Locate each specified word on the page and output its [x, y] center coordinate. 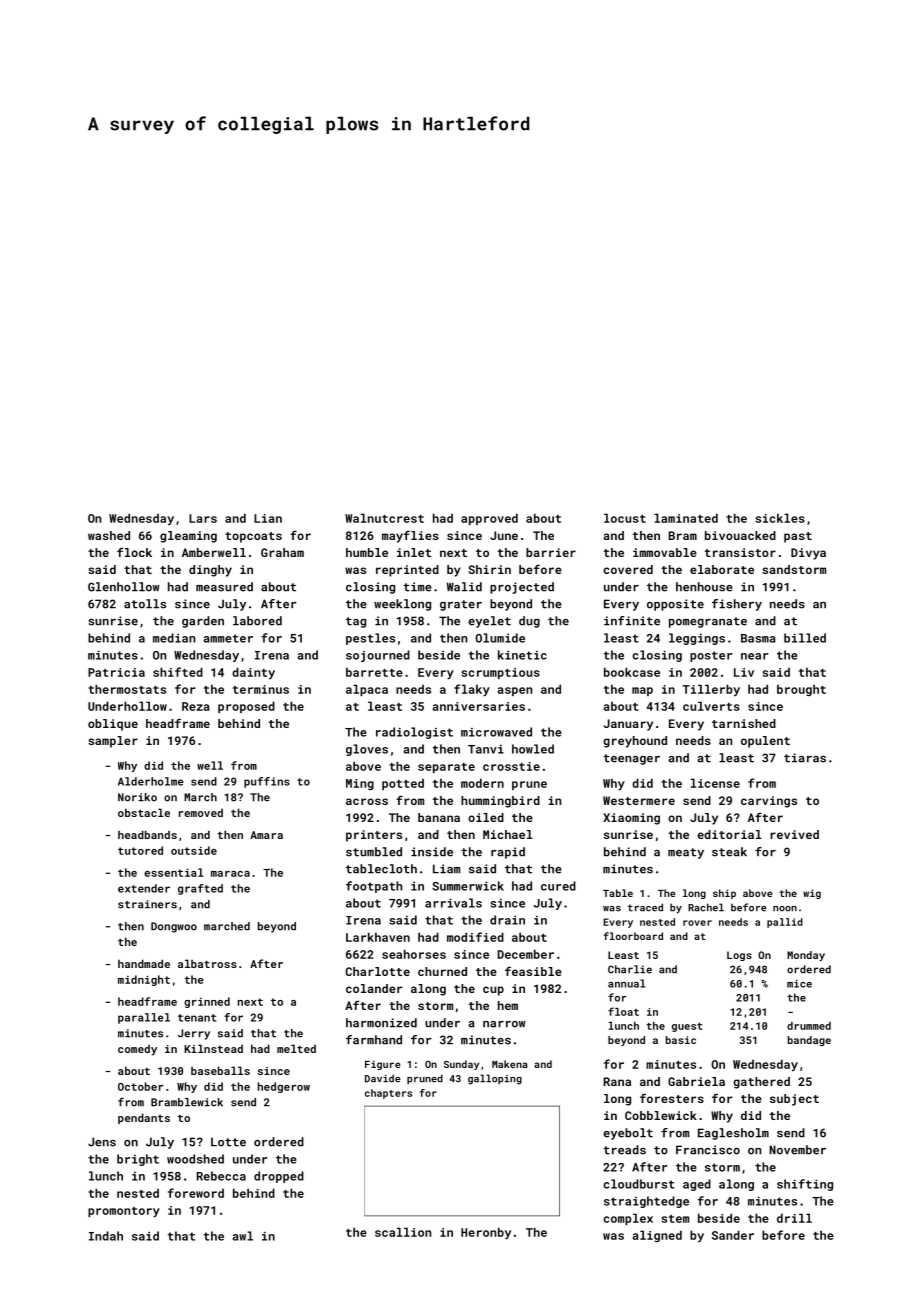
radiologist [414, 733]
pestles [370, 639]
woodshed [195, 1159]
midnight [144, 980]
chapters [388, 1094]
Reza [196, 706]
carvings [769, 802]
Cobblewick [661, 1115]
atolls [145, 604]
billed [805, 638]
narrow [504, 1024]
